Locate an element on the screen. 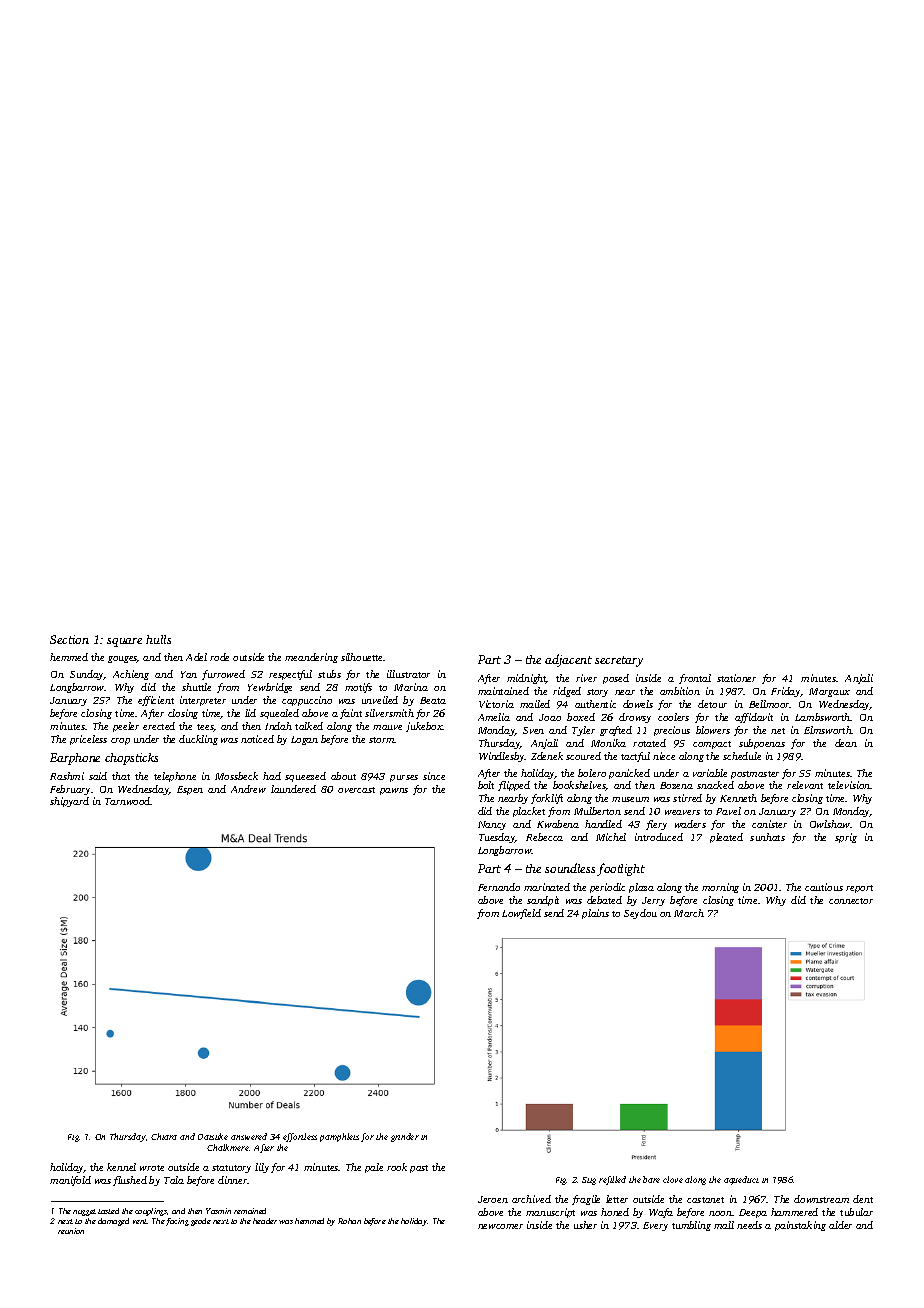 The height and width of the screenshot is (1308, 924). stationer is located at coordinates (736, 678).
